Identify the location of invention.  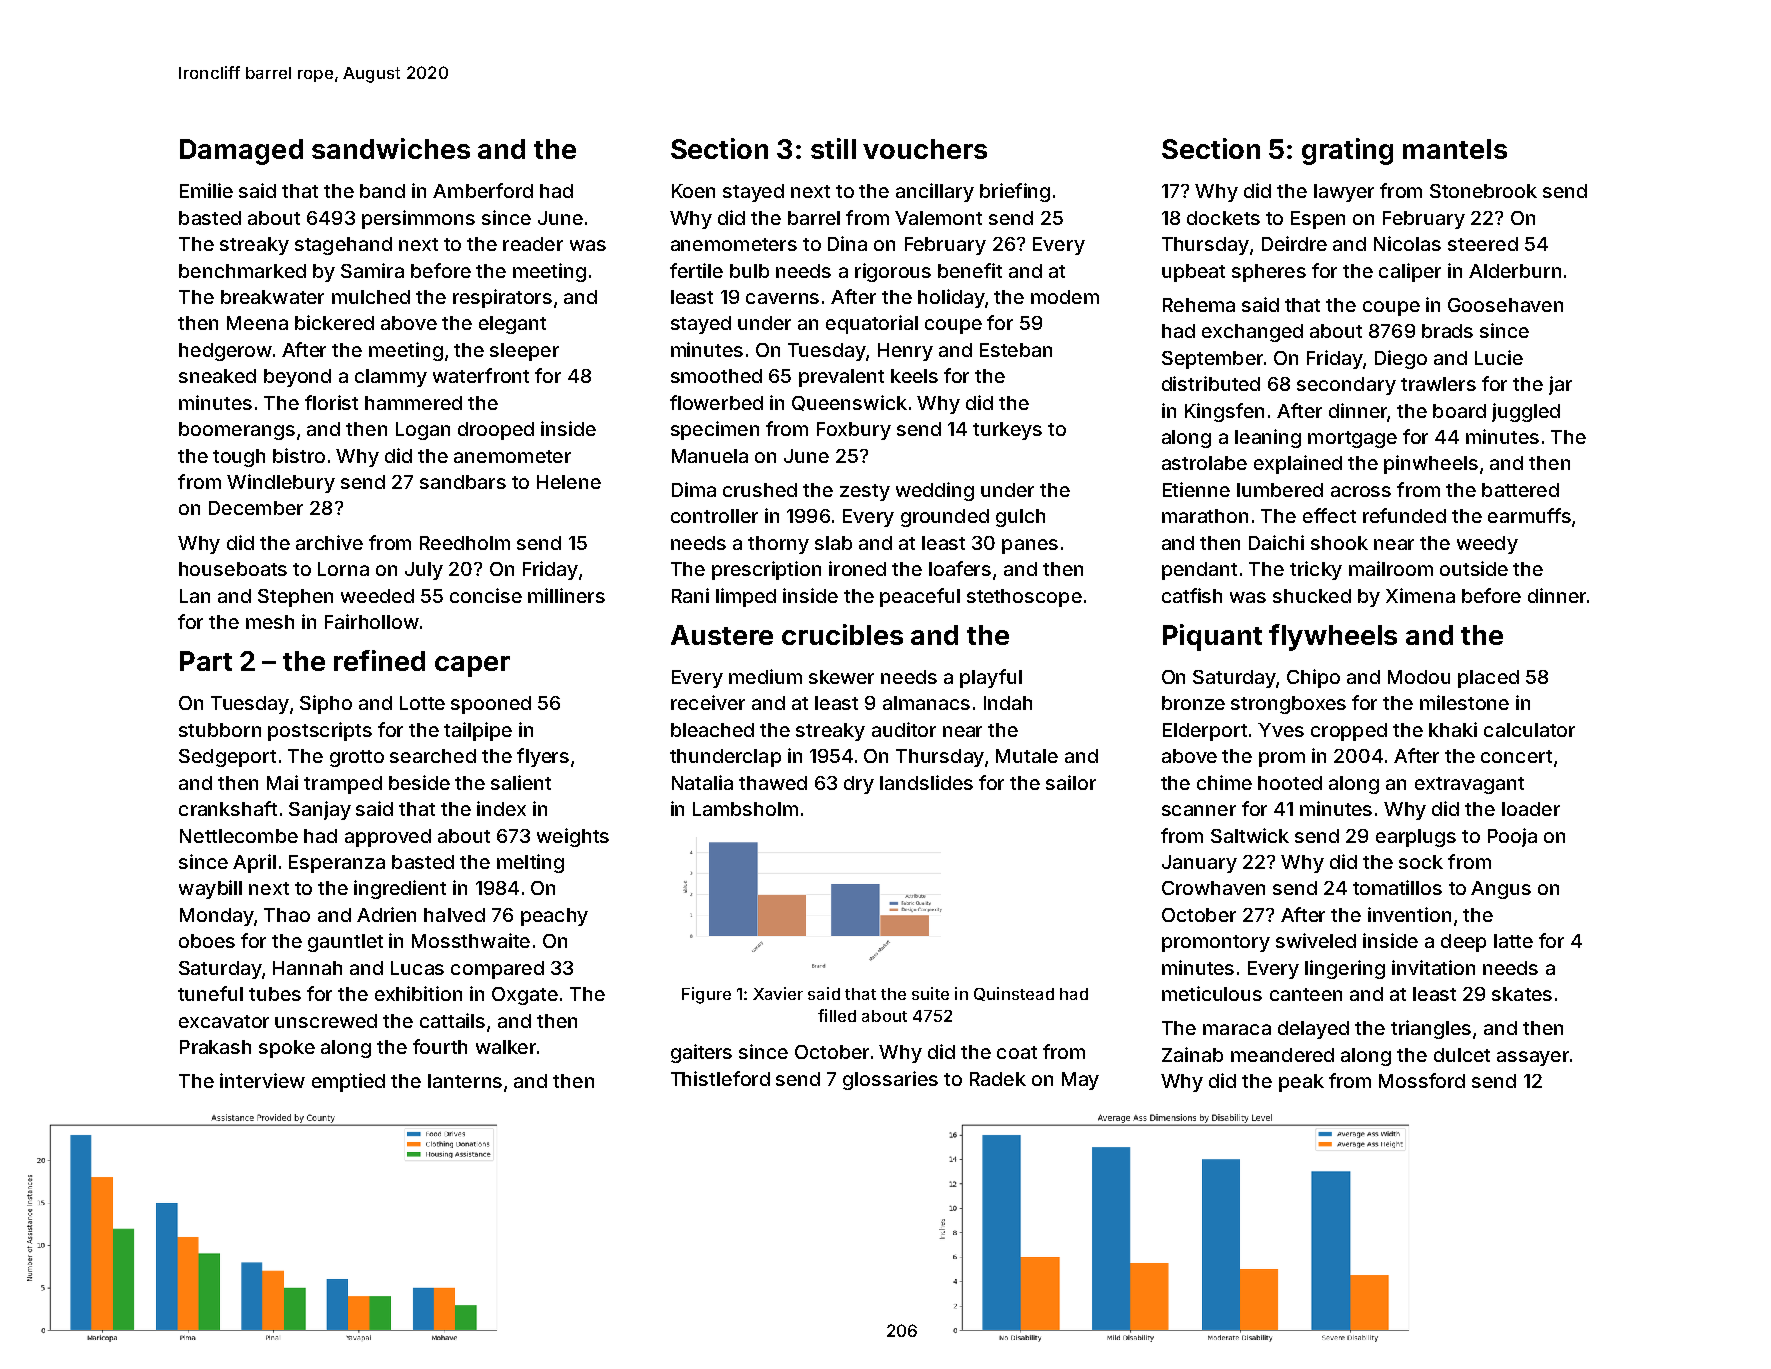
(1409, 914).
